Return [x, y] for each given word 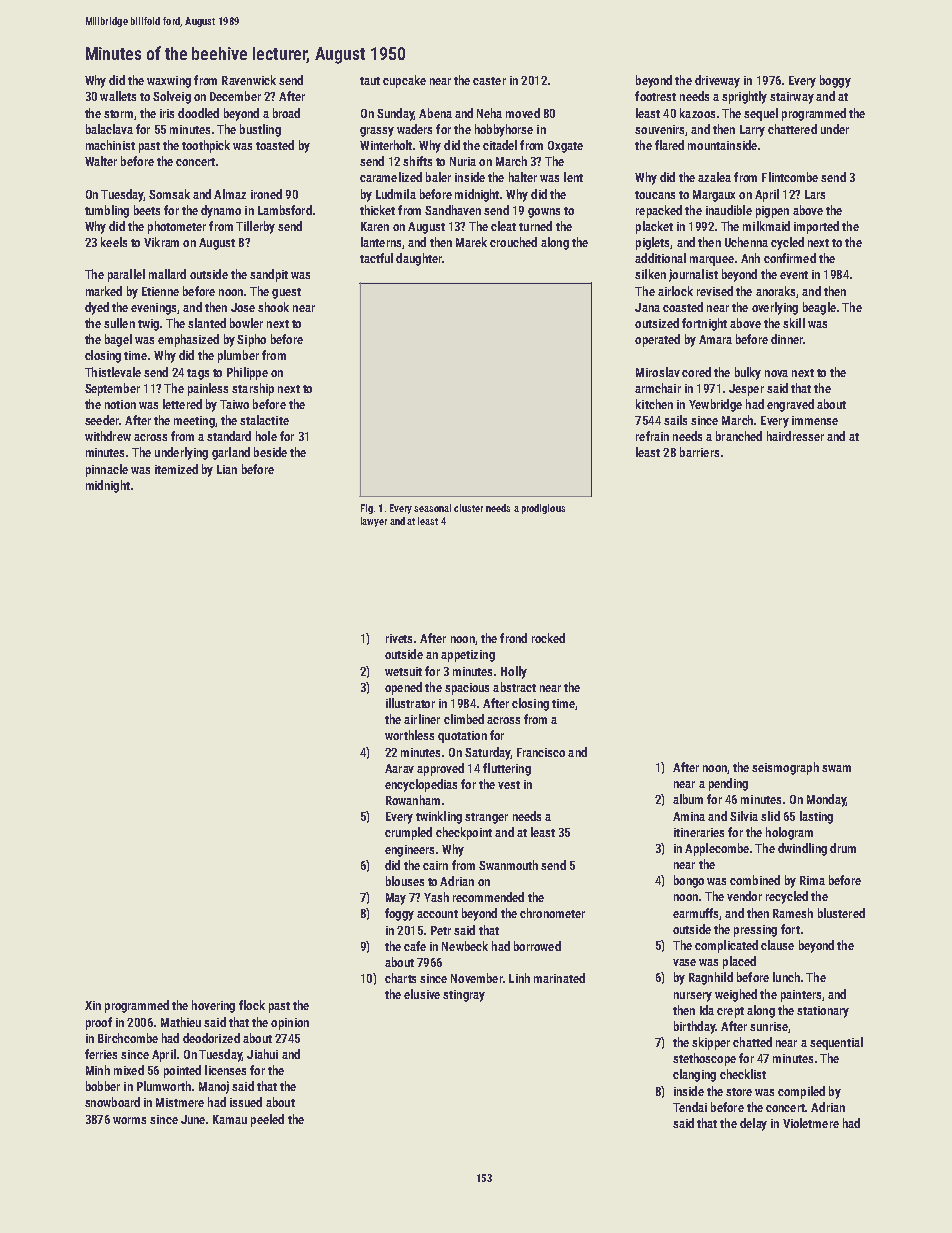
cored [696, 372]
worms [129, 1120]
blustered [841, 913]
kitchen [654, 404]
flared [669, 145]
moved [523, 113]
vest [509, 785]
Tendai [690, 1107]
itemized [176, 469]
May [396, 899]
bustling [260, 130]
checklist [743, 1074]
